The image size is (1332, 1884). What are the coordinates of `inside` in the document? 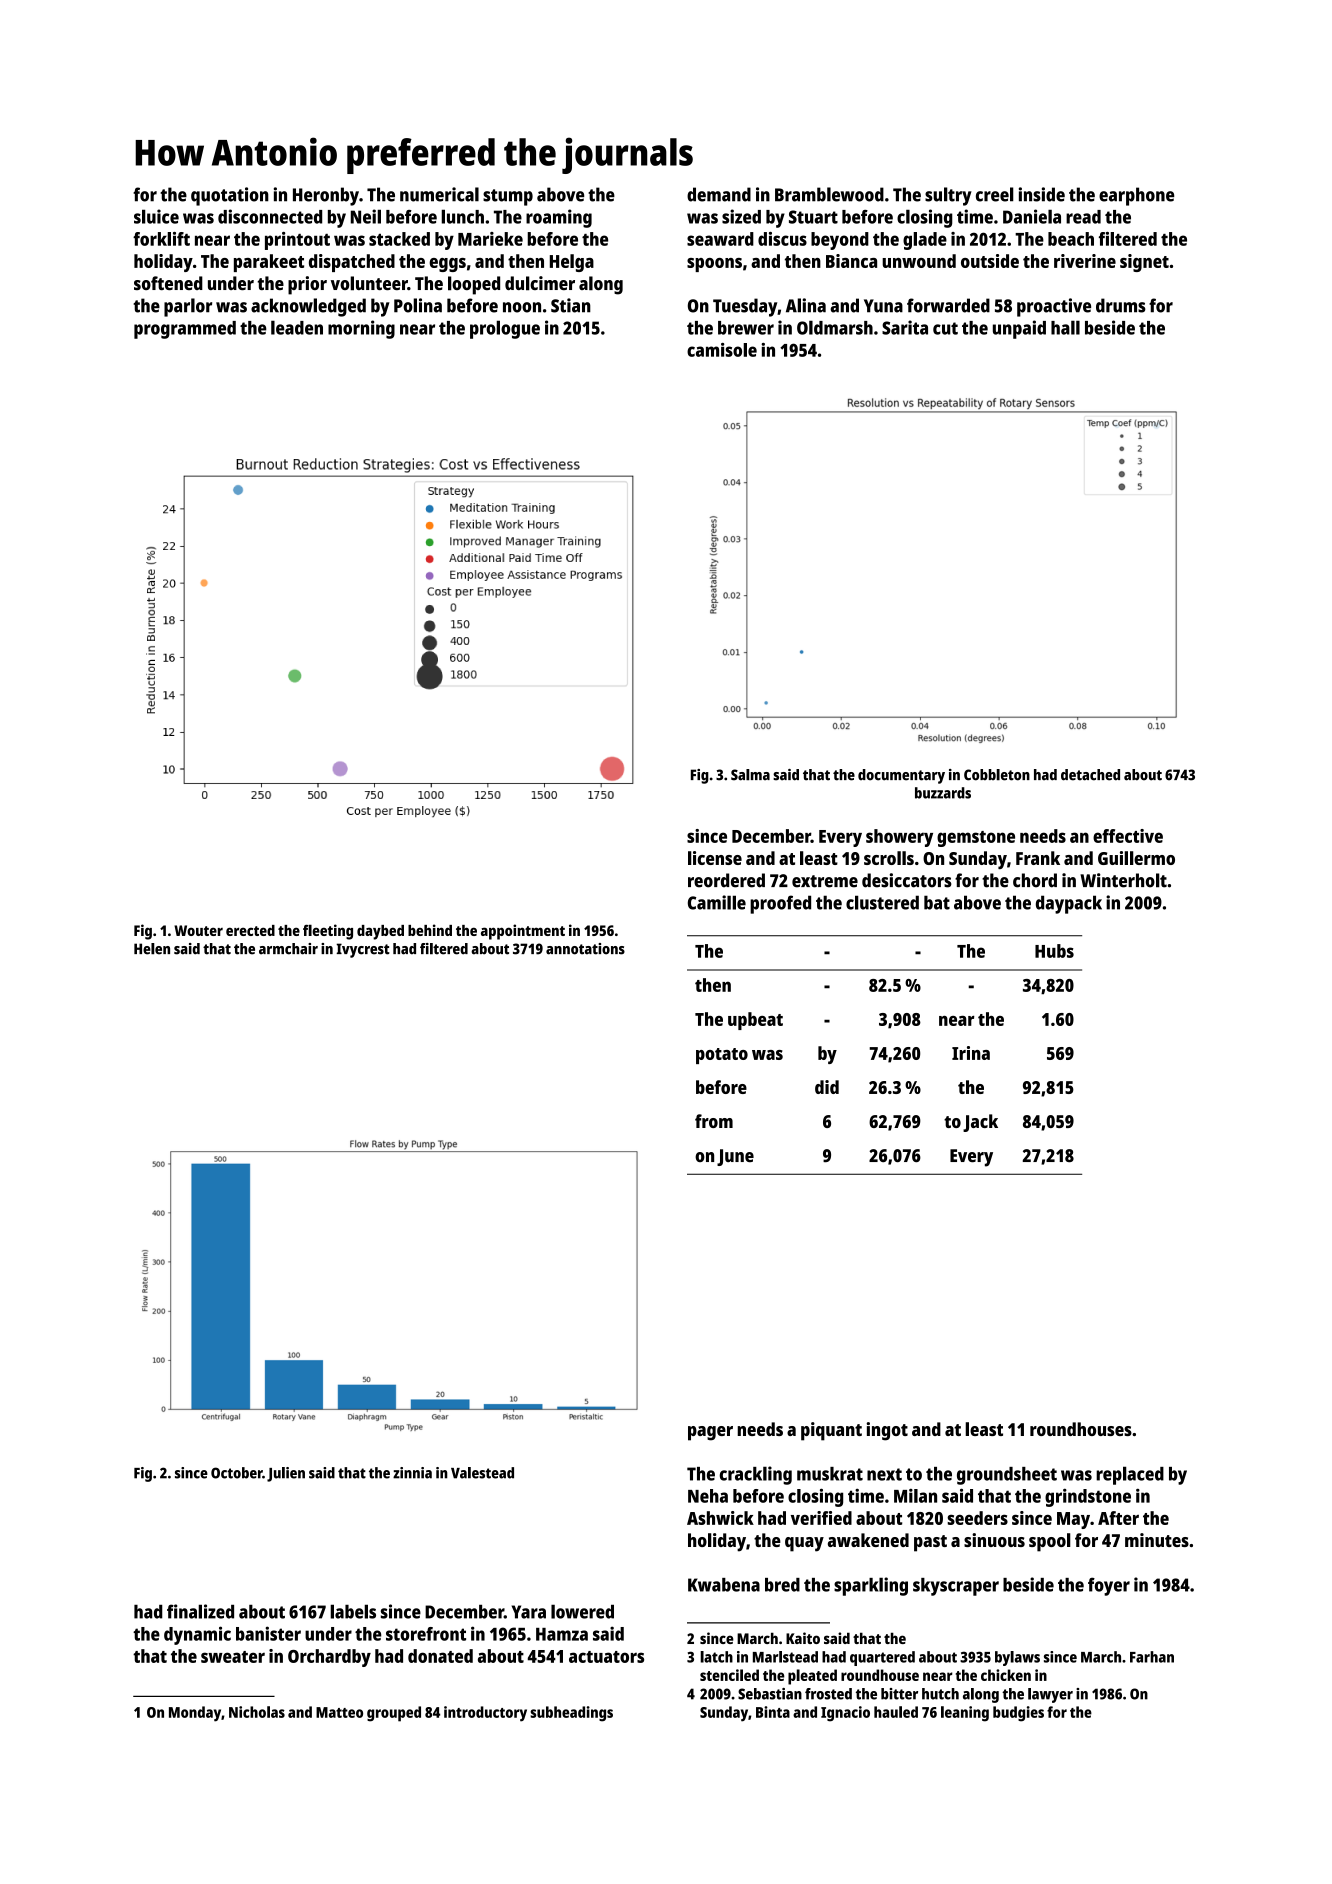 It's located at (1042, 194).
